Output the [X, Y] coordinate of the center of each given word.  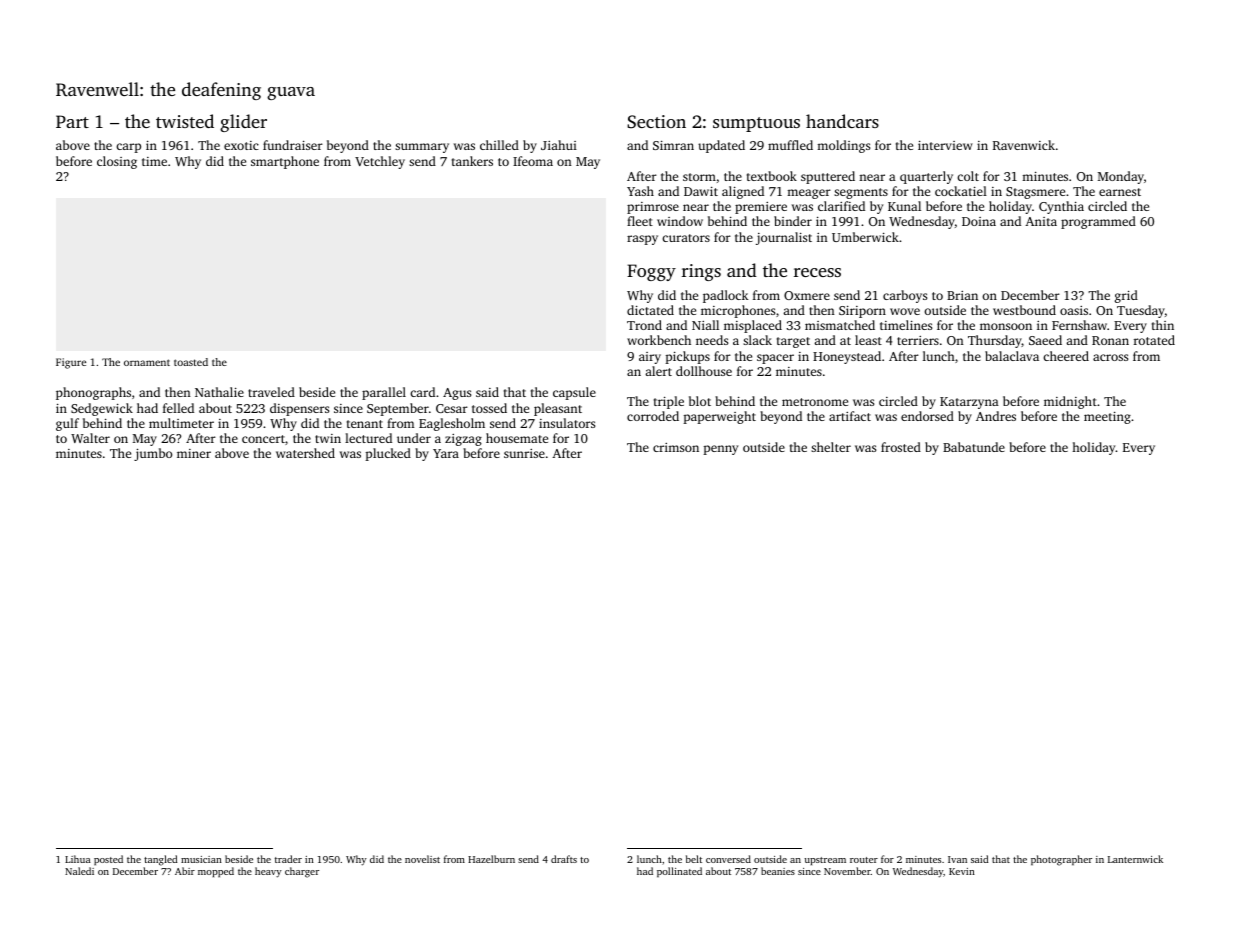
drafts [564, 859]
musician [201, 859]
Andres [996, 416]
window [680, 221]
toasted [191, 362]
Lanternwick [1135, 859]
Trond [644, 325]
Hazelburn [491, 859]
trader [288, 859]
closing [117, 162]
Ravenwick [1024, 145]
